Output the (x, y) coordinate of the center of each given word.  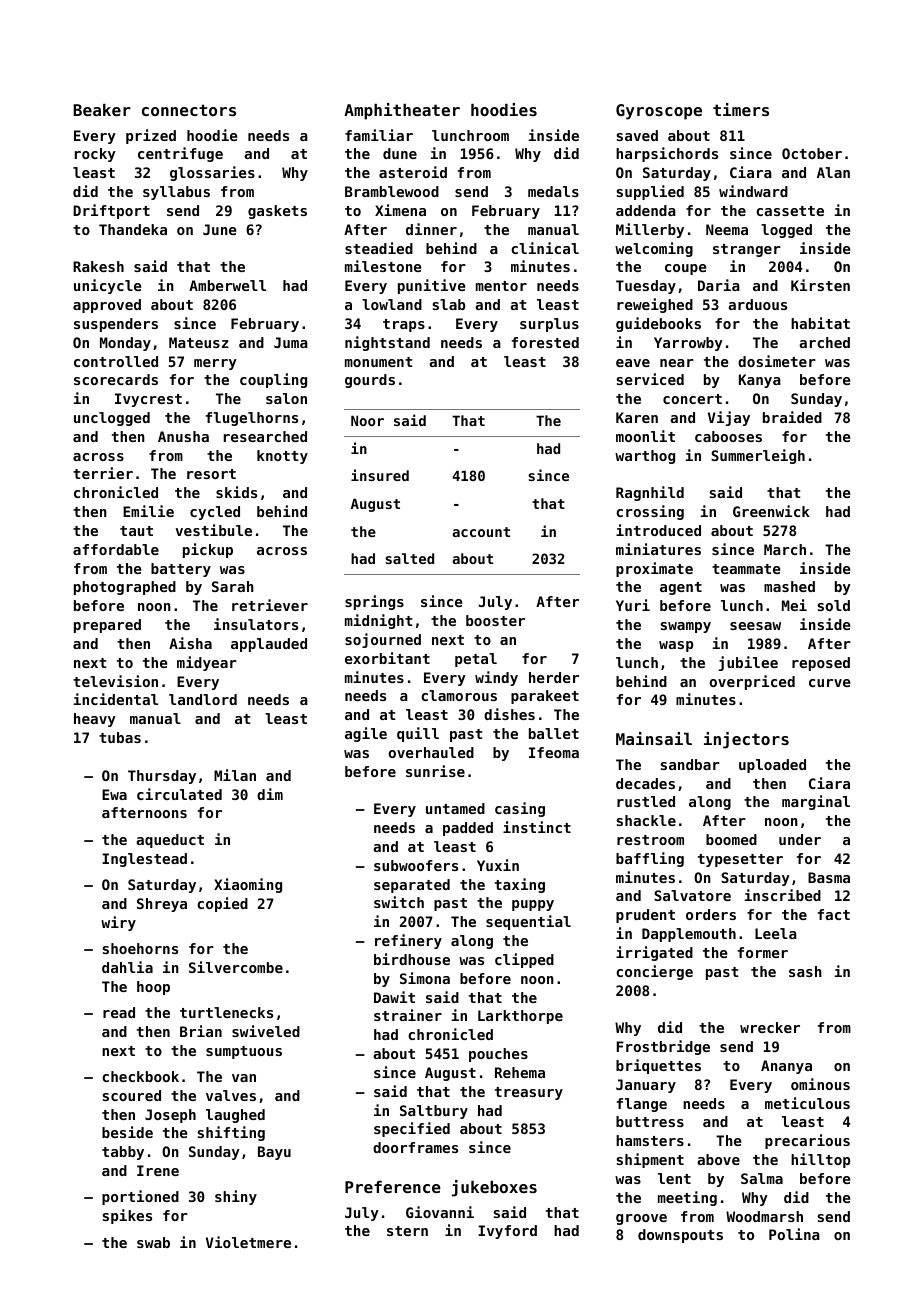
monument (379, 362)
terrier (103, 473)
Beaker (102, 110)
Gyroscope (659, 112)
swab (153, 1242)
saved (637, 135)
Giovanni (440, 1212)
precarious (807, 1141)
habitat (820, 323)
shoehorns (140, 948)
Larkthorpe (520, 1017)
